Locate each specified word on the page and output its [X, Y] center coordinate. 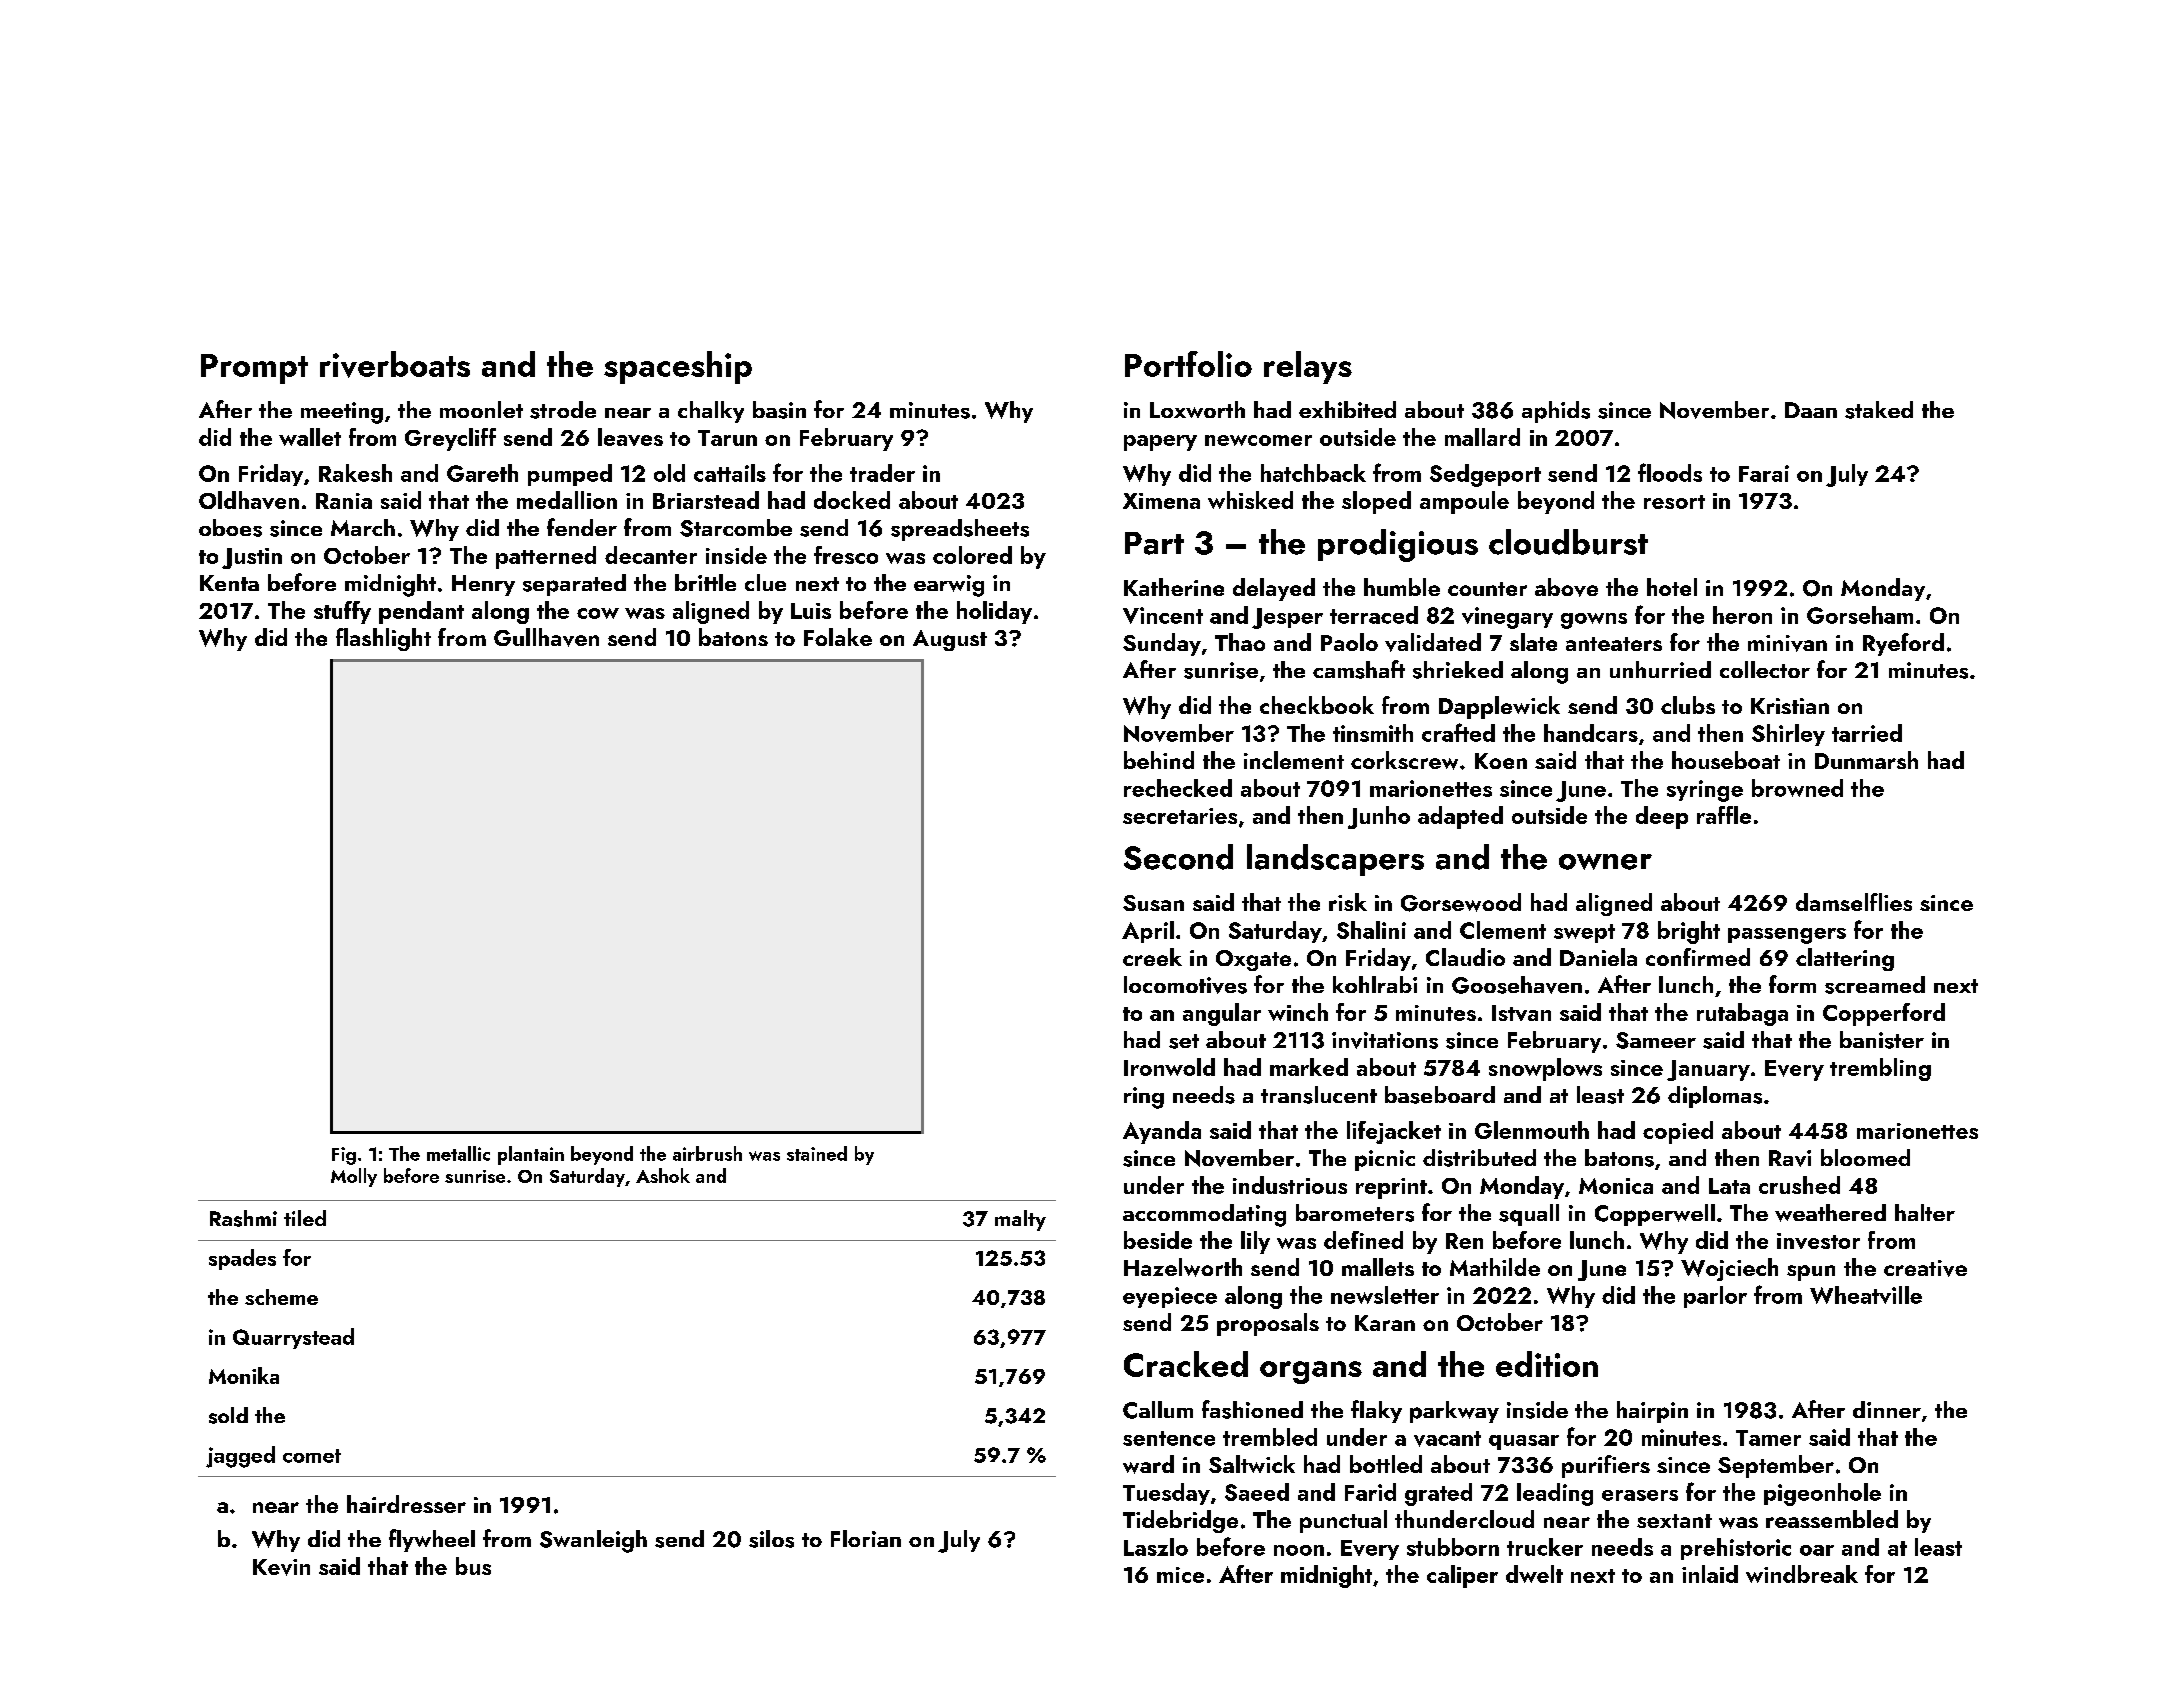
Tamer [1768, 1438]
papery [1160, 443]
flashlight [383, 639]
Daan [1811, 410]
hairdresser [406, 1504]
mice [1180, 1575]
